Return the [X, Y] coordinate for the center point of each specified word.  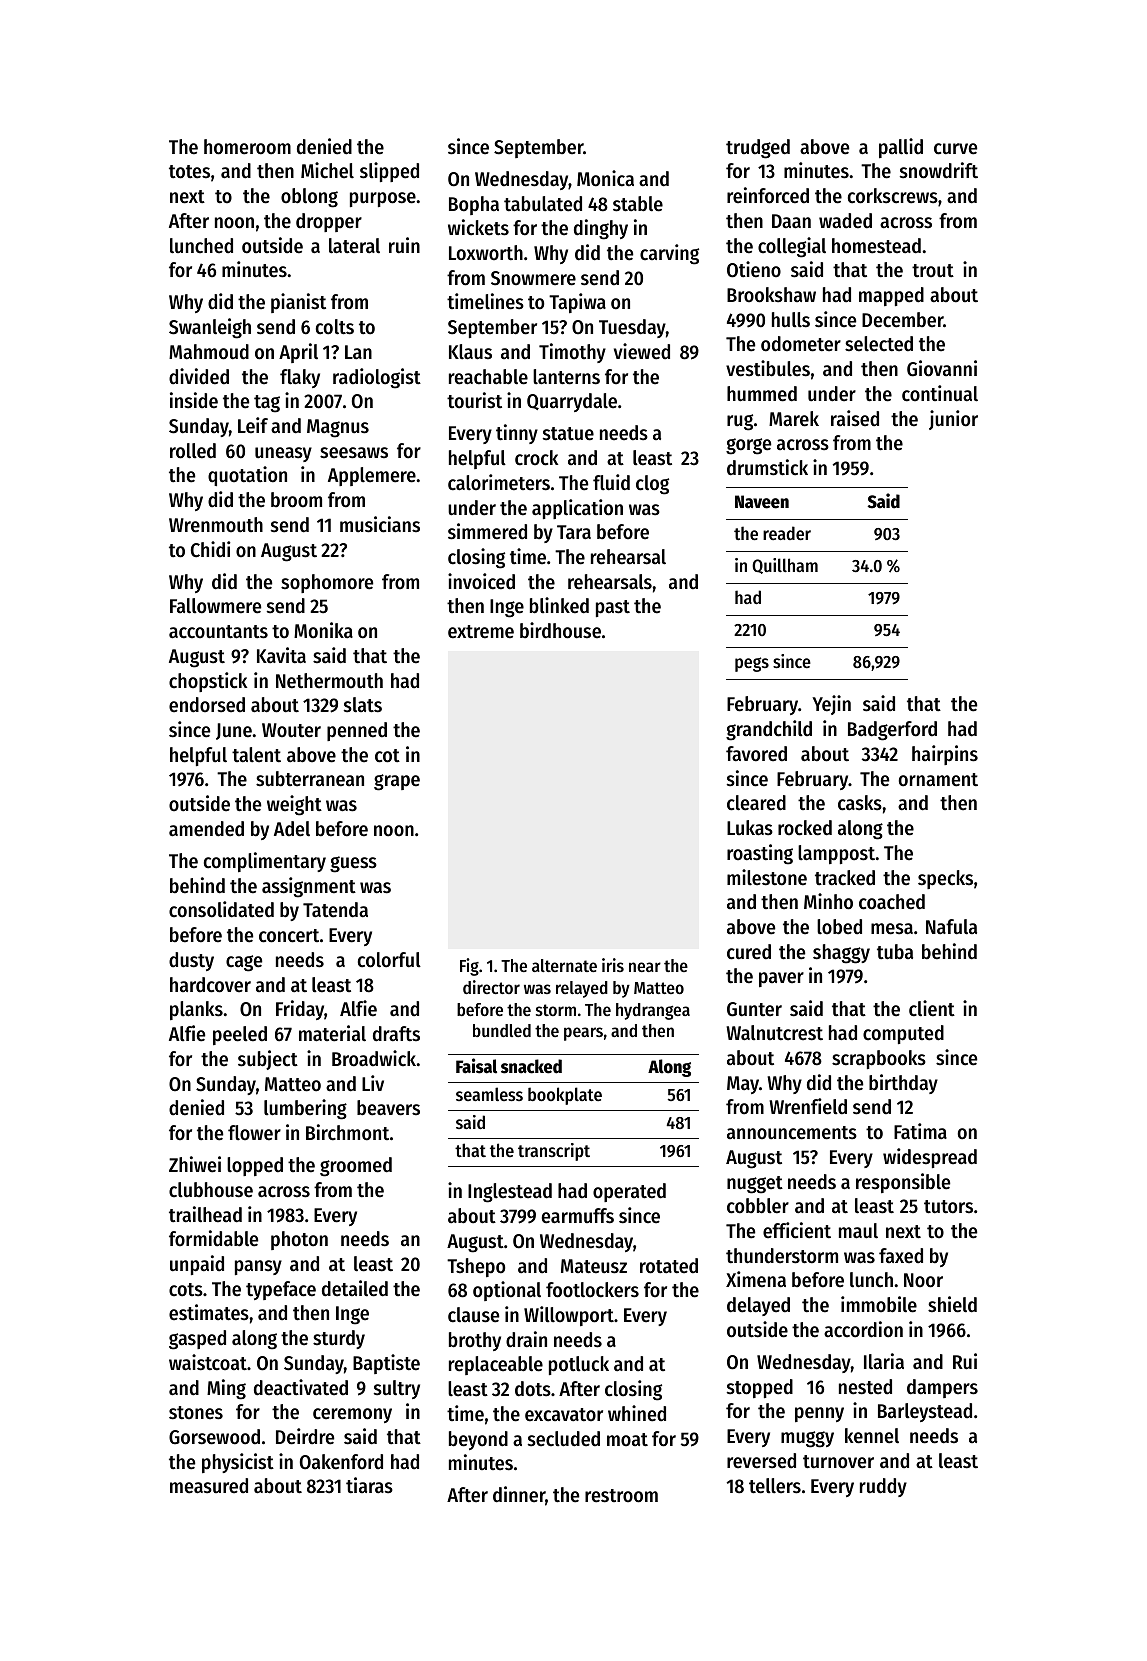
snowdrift [939, 170]
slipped [389, 172]
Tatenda [335, 910]
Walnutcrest [774, 1033]
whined [637, 1413]
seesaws [354, 453]
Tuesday [632, 328]
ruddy [883, 1487]
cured [749, 952]
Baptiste [386, 1364]
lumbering [305, 1109]
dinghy [601, 229]
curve [955, 149]
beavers [388, 1108]
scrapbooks [879, 1059]
